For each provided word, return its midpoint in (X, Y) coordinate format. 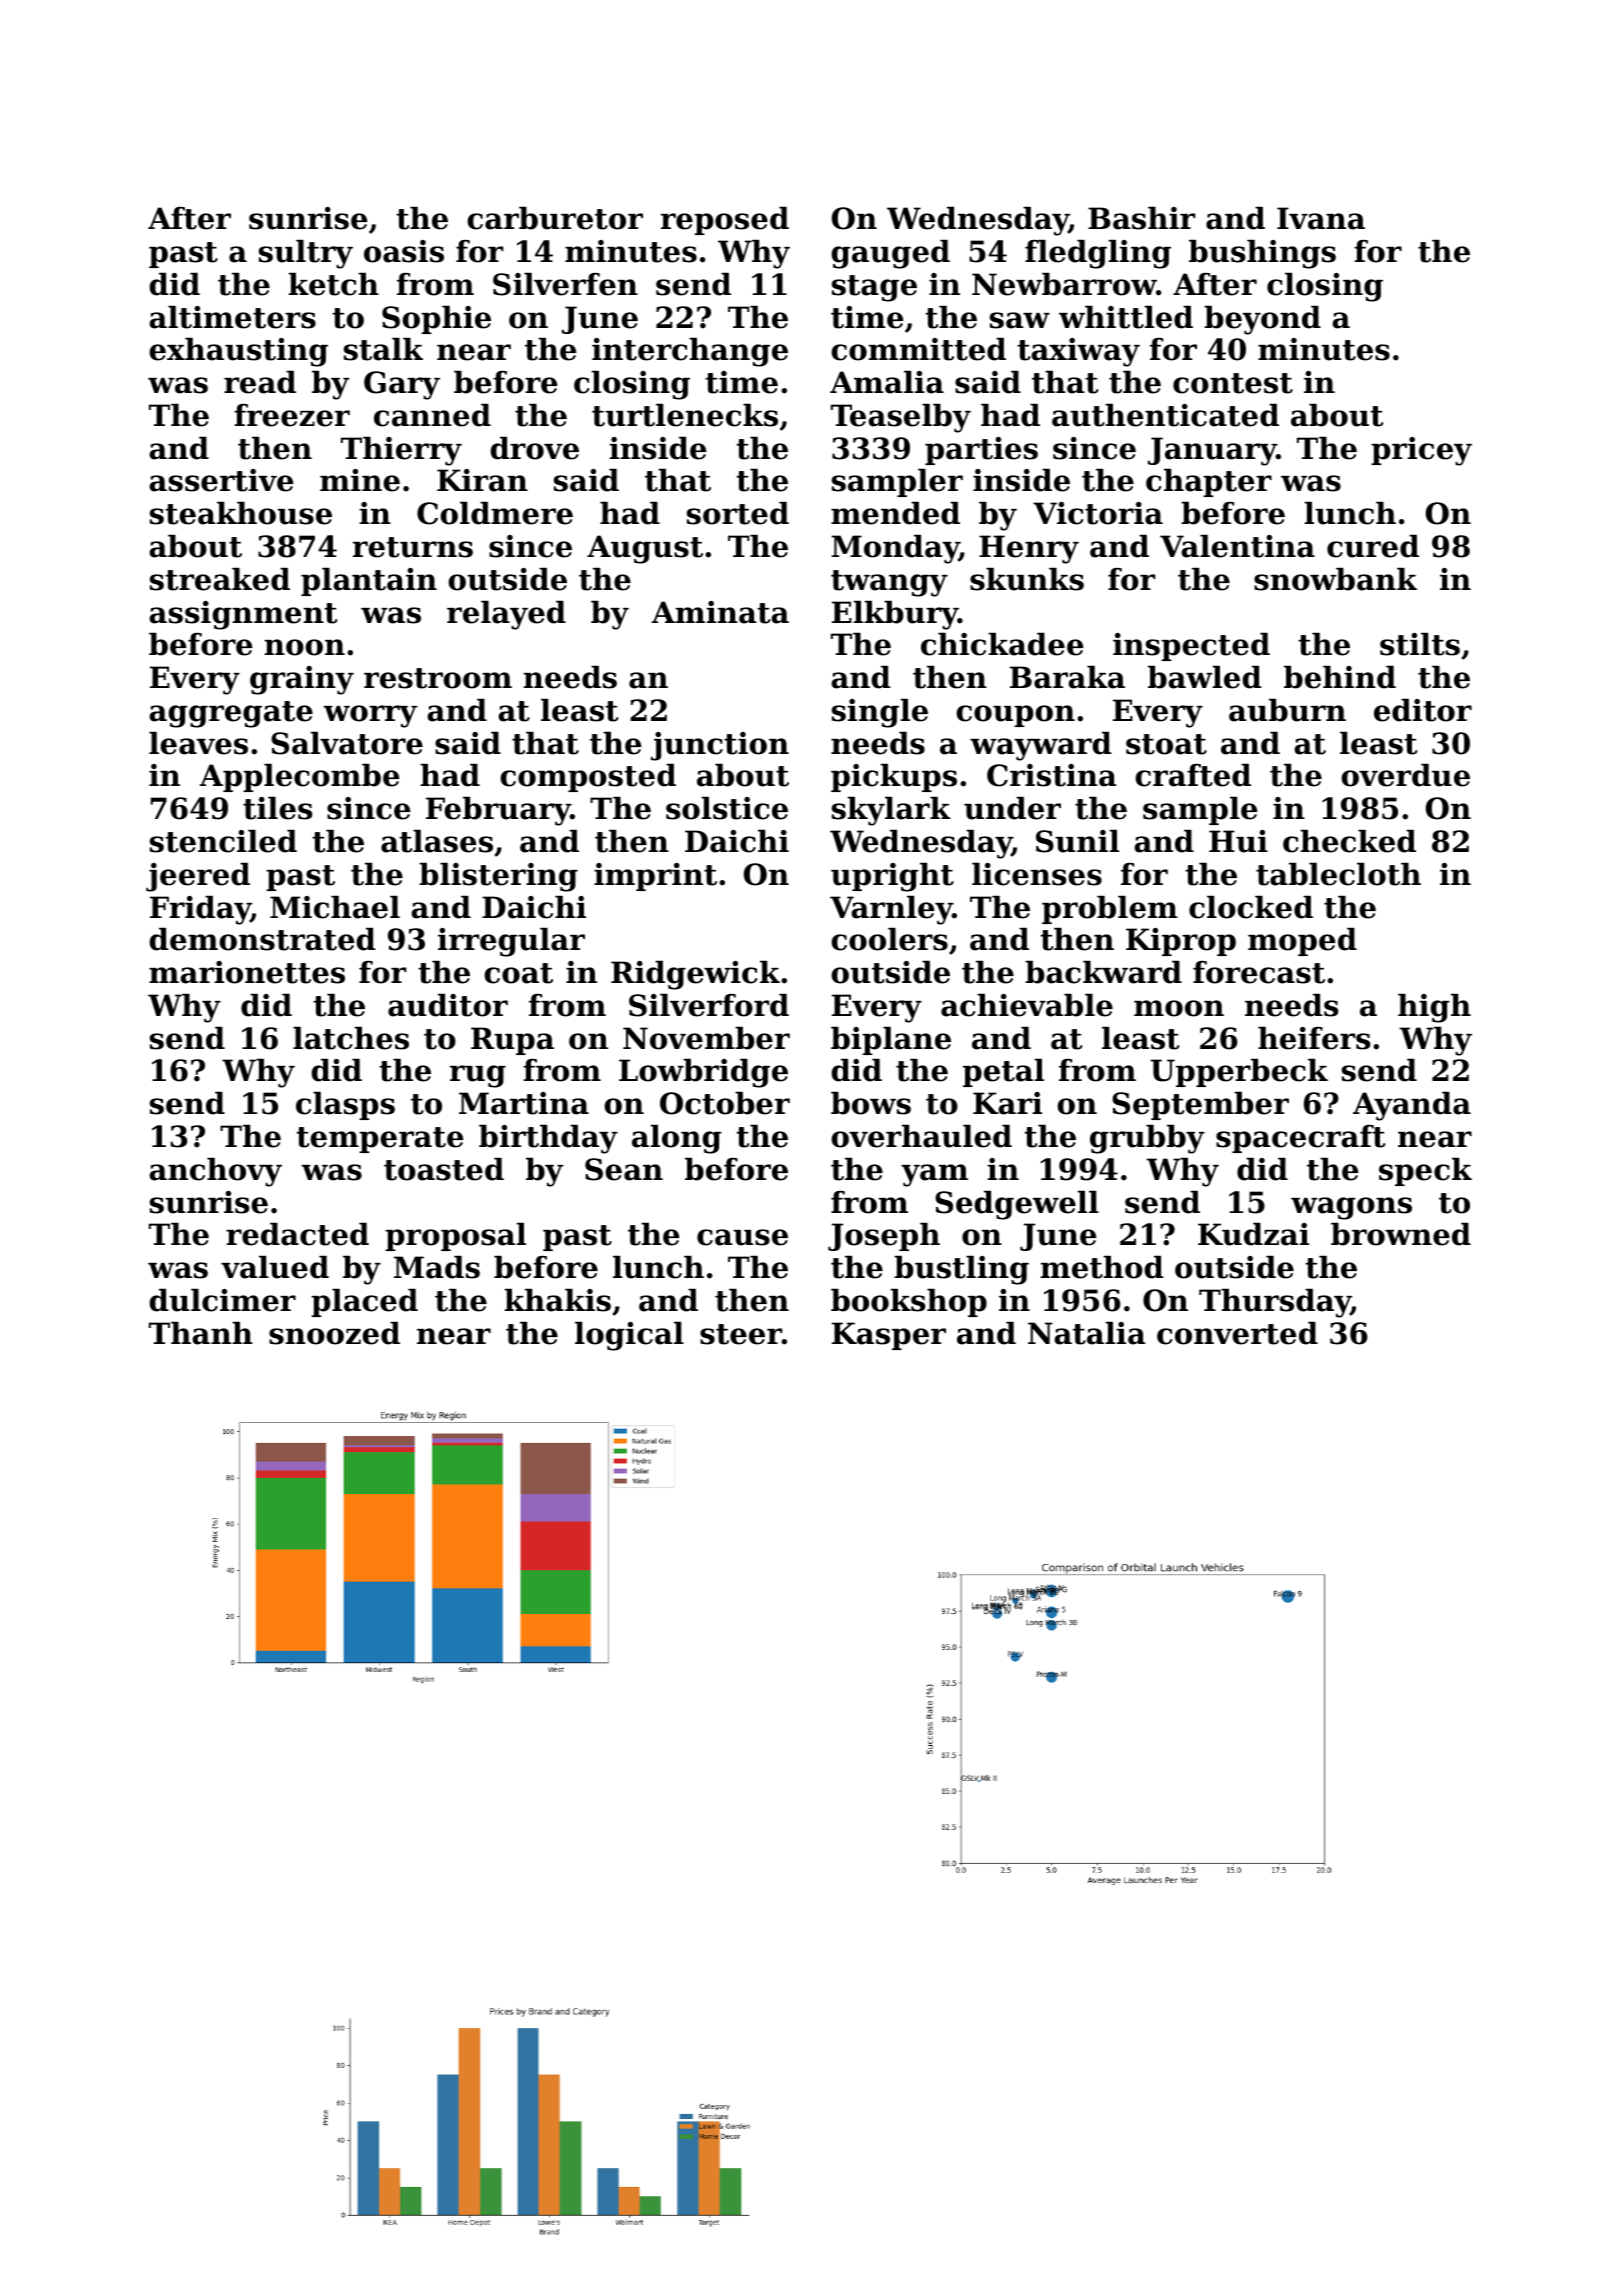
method (1102, 1267)
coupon (1015, 716)
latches (351, 1038)
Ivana (1321, 218)
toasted (444, 1169)
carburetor (555, 218)
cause (742, 1237)
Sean (624, 1169)
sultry (306, 254)
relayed (506, 615)
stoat (1166, 744)
